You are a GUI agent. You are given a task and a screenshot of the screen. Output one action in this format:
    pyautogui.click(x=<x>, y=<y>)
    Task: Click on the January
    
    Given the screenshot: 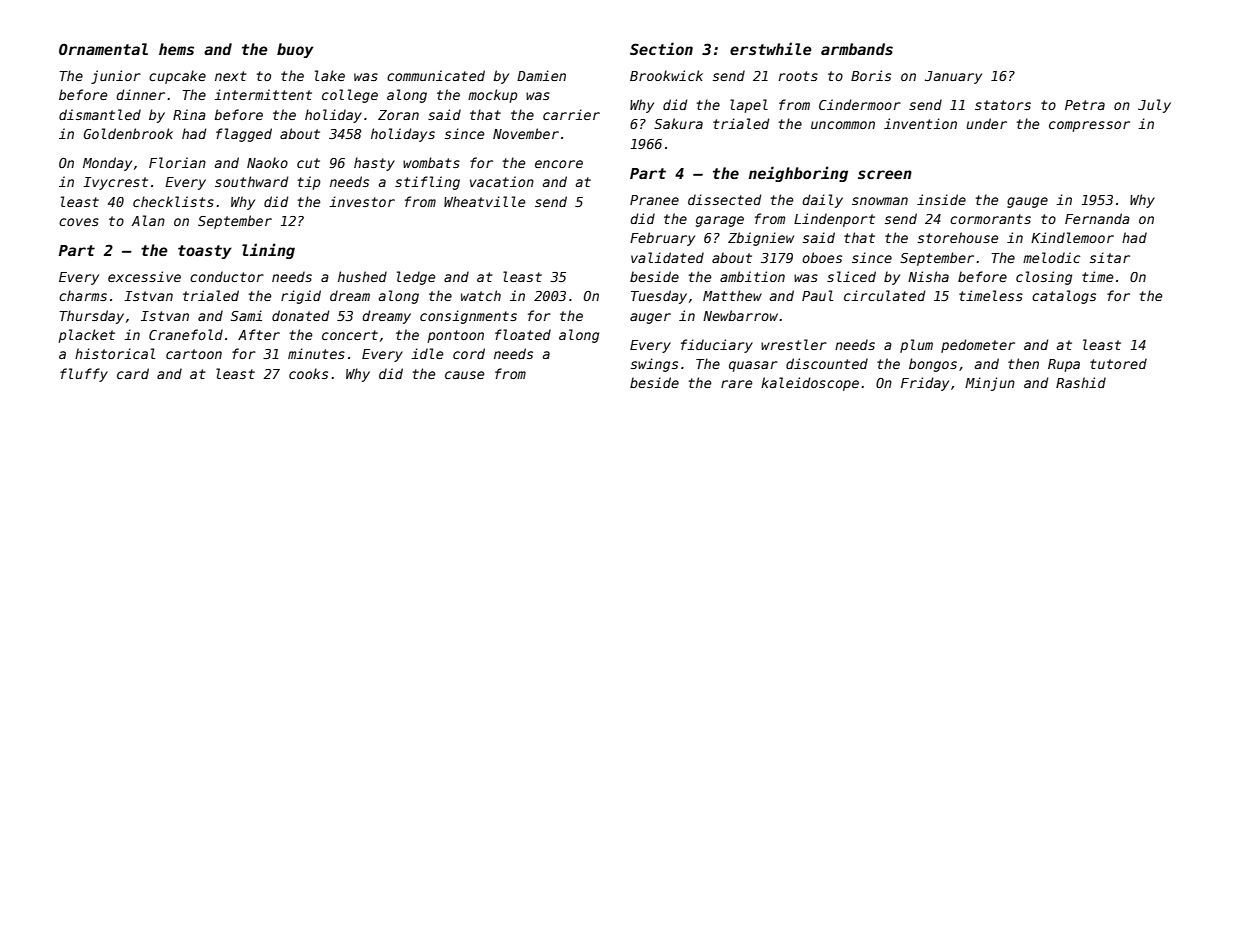 What is the action you would take?
    pyautogui.click(x=953, y=77)
